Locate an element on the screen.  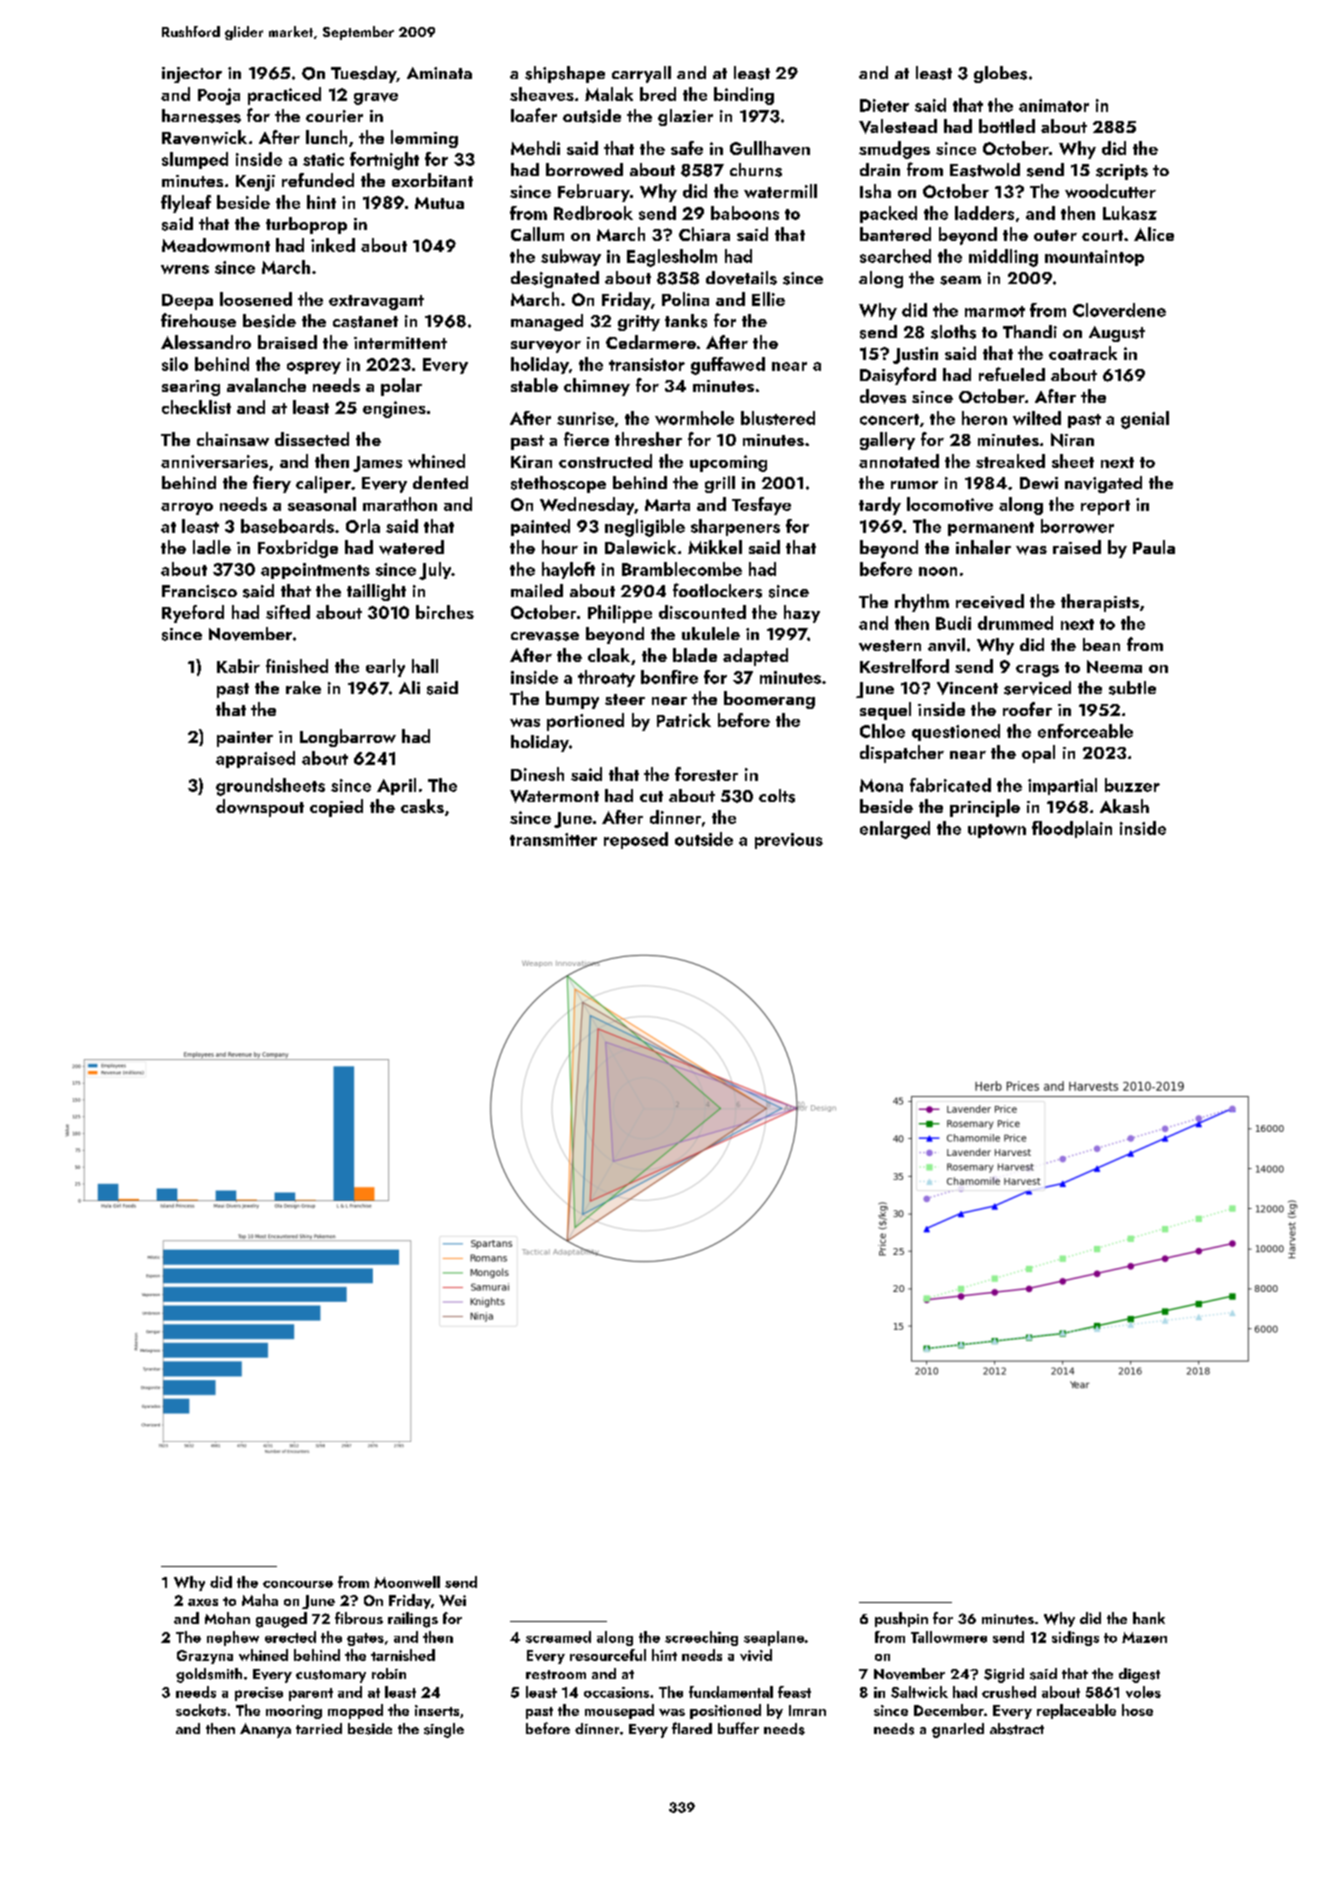
reposed is located at coordinates (636, 840).
